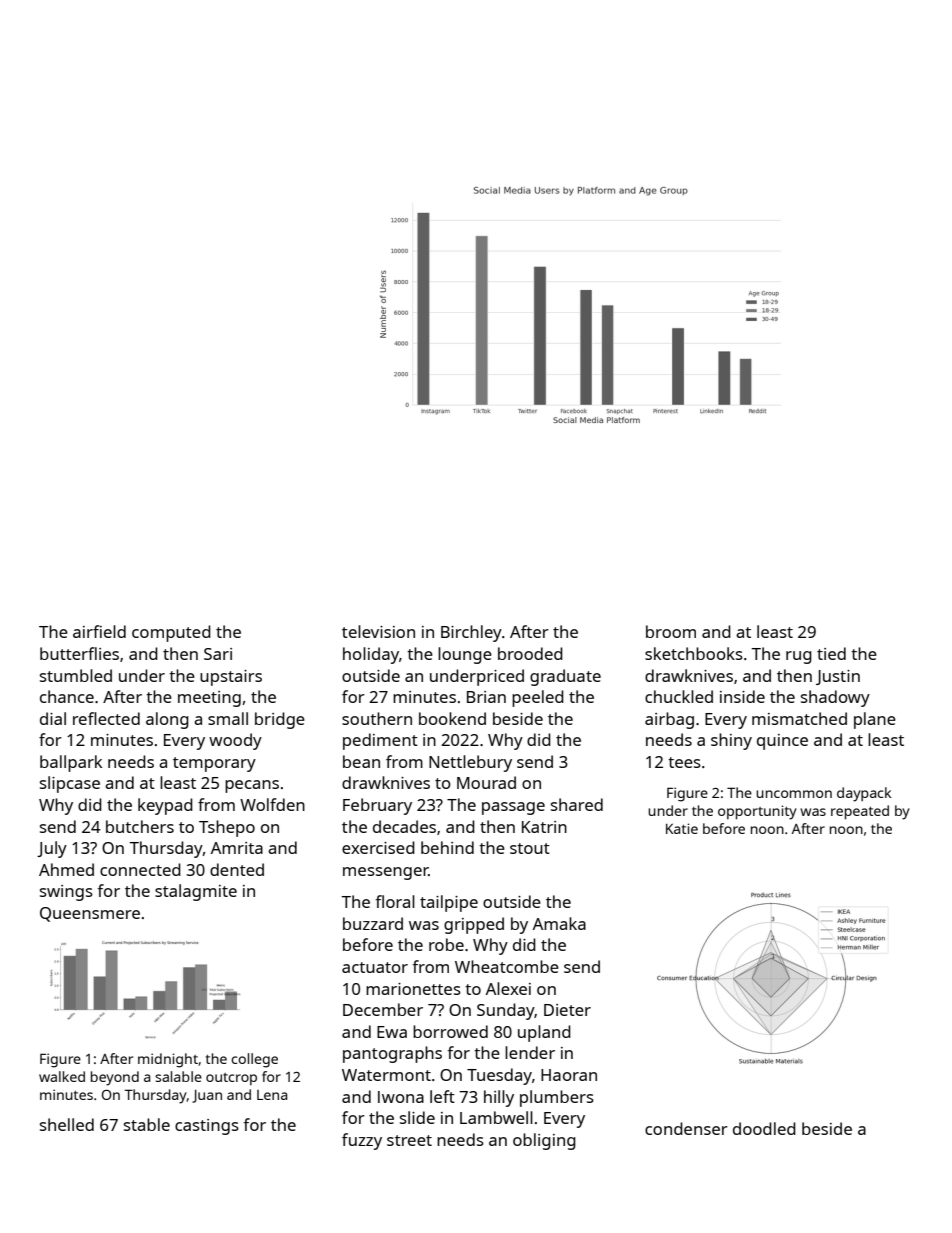  I want to click on airbag, so click(669, 720).
